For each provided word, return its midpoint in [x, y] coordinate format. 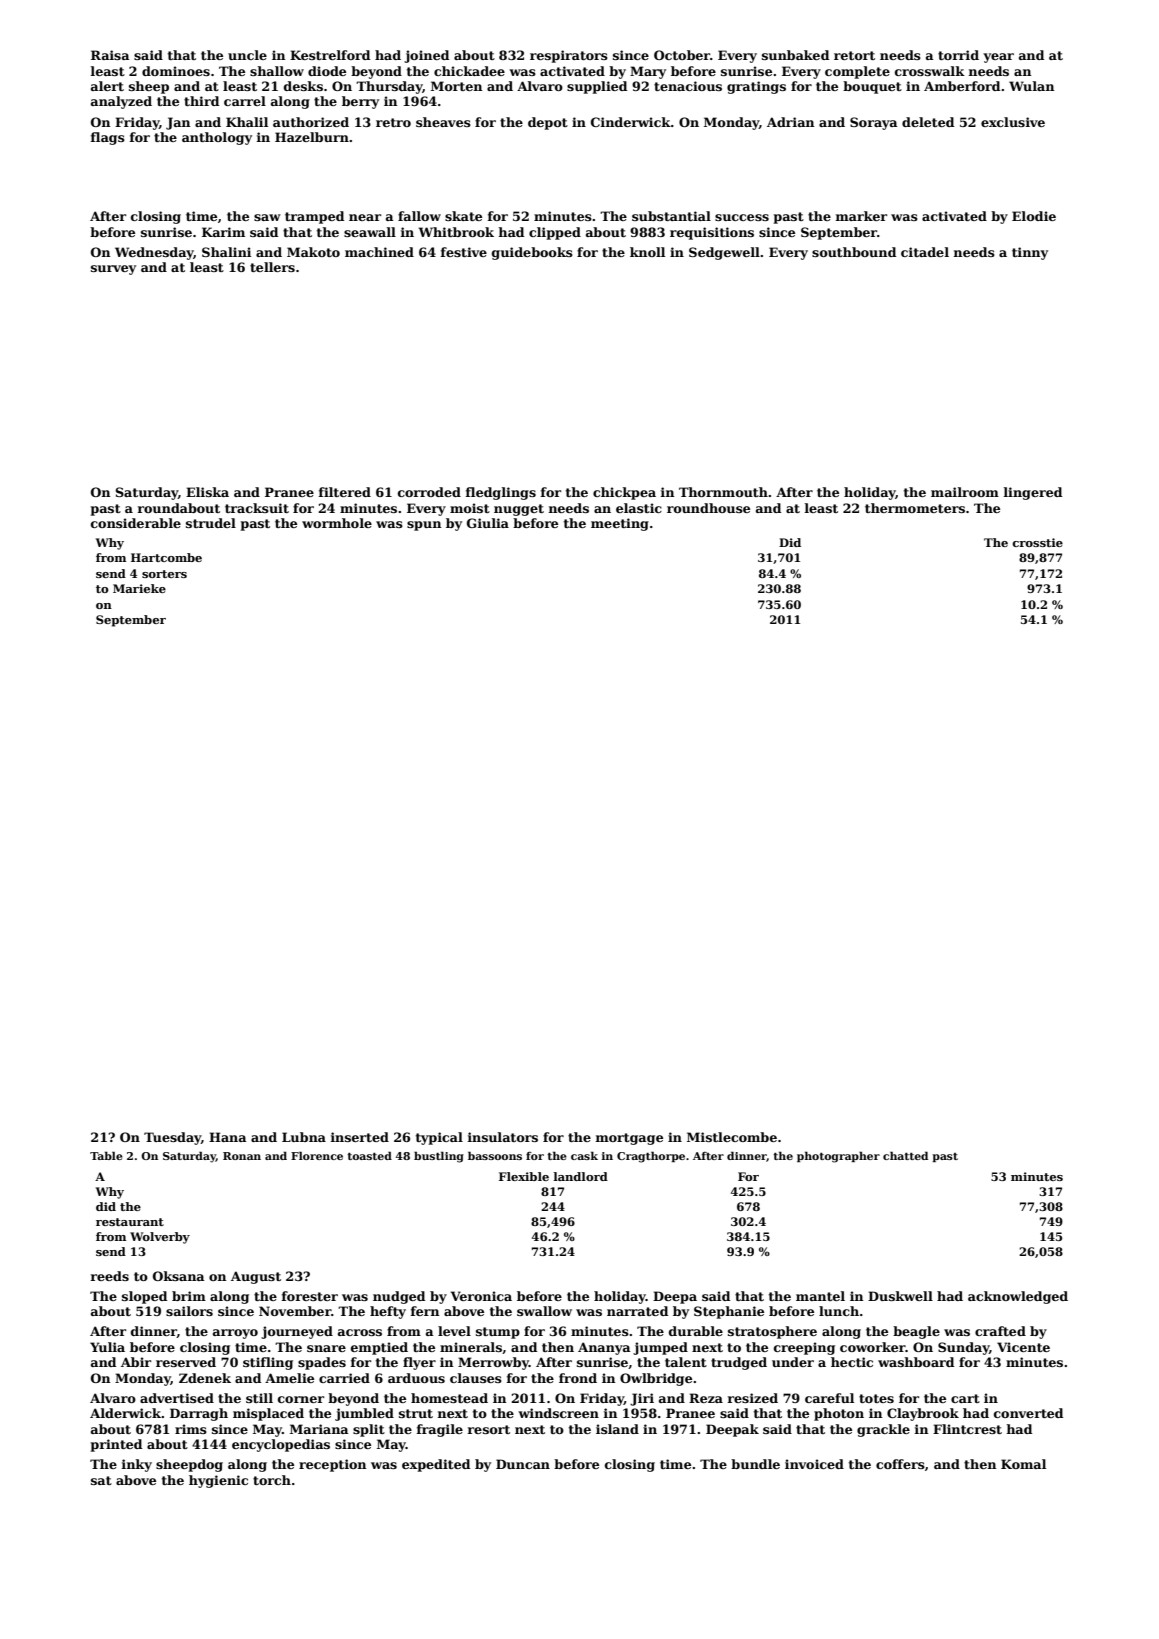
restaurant [130, 1222]
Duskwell [900, 1296]
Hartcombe [166, 557]
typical [439, 1138]
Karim [223, 232]
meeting [620, 524]
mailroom [965, 492]
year [998, 58]
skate [463, 216]
